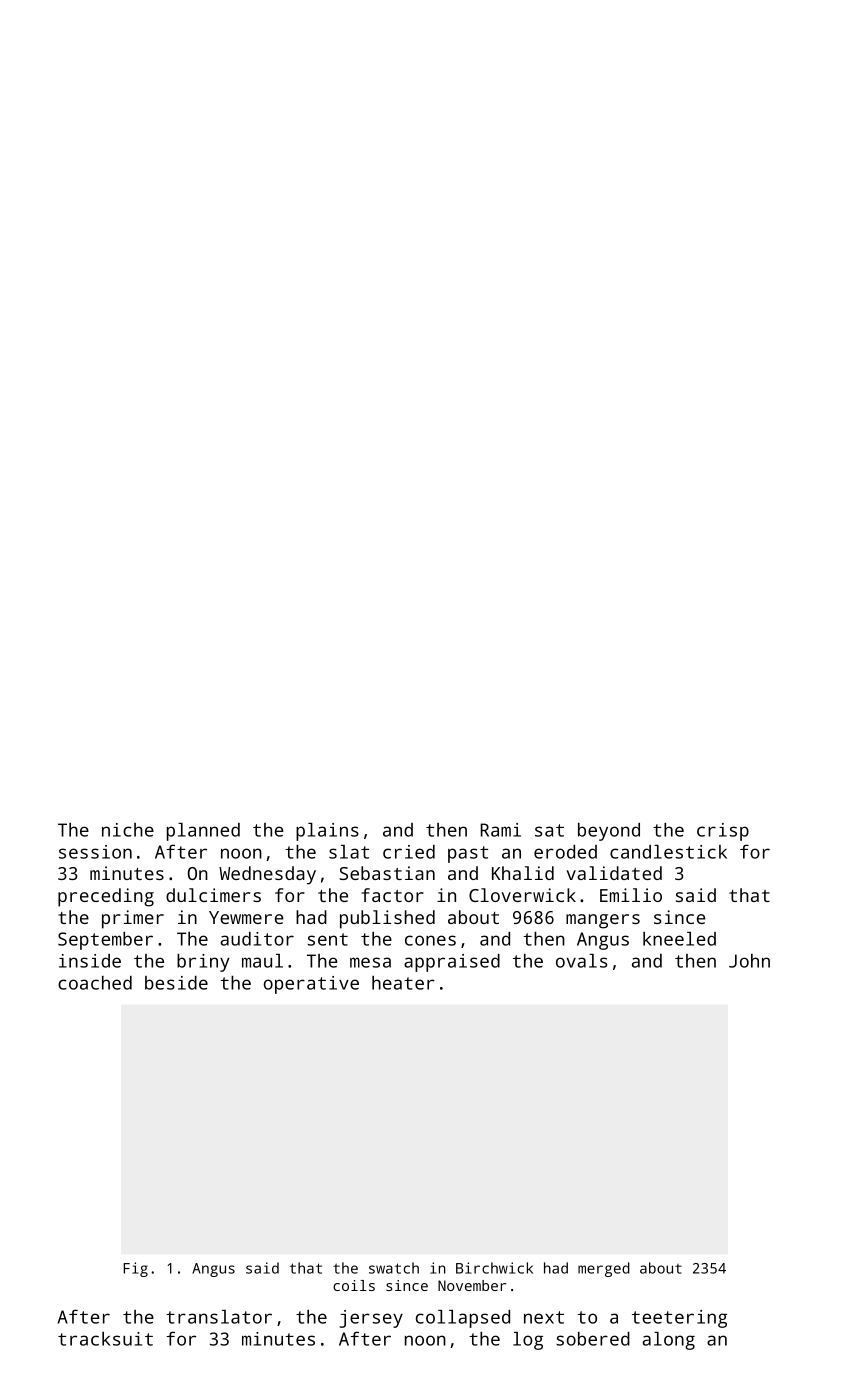 This image has height=1400, width=849. Describe the element at coordinates (501, 830) in the image. I see `Rami` at that location.
